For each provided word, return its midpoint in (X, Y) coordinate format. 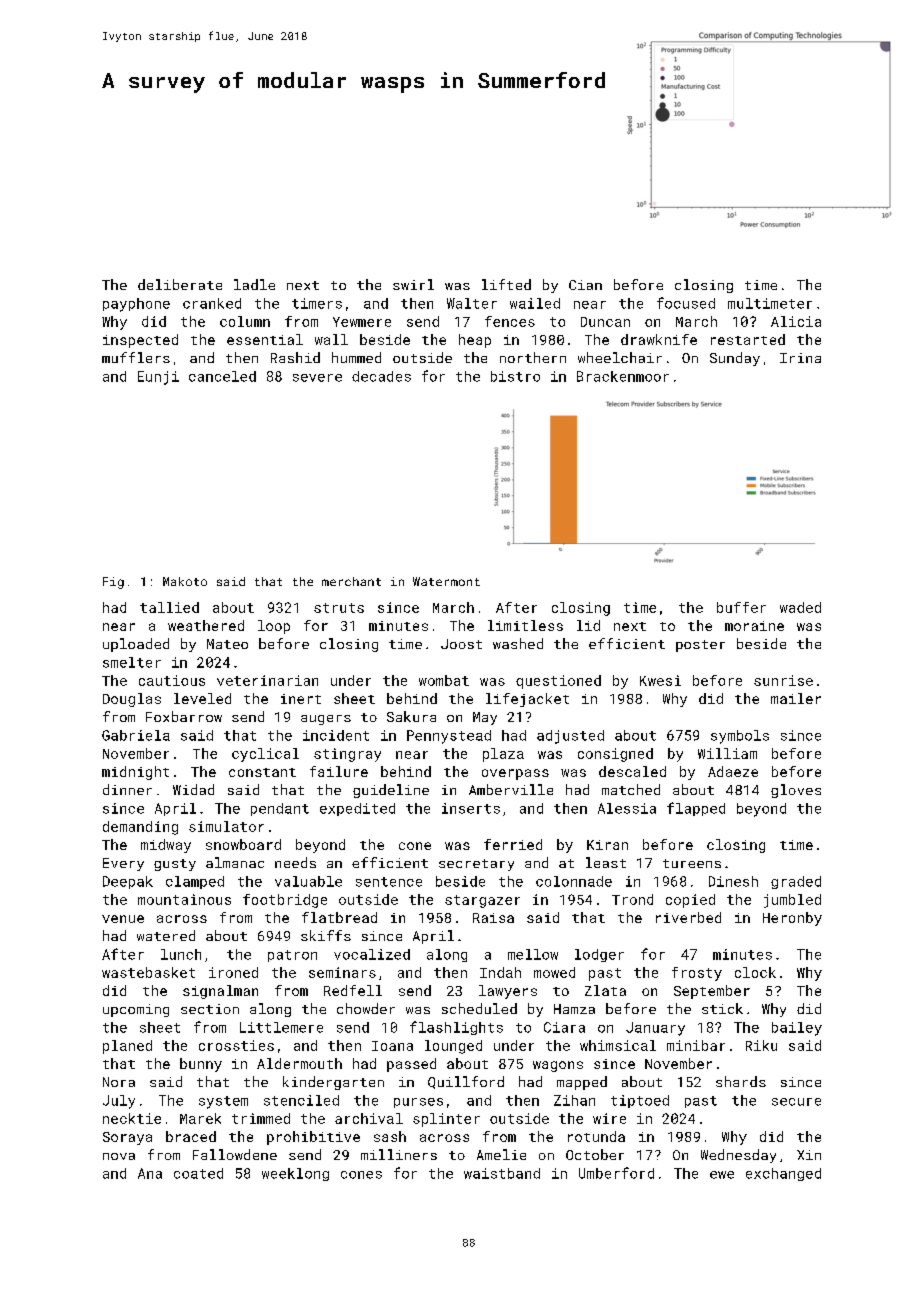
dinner (127, 789)
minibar (696, 1045)
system (223, 1102)
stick (722, 1008)
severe (317, 378)
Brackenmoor (623, 376)
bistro (515, 376)
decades (381, 376)
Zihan (574, 1100)
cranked (212, 303)
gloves (796, 791)
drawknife (659, 339)
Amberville (511, 789)
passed (411, 1065)
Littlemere (281, 1027)
